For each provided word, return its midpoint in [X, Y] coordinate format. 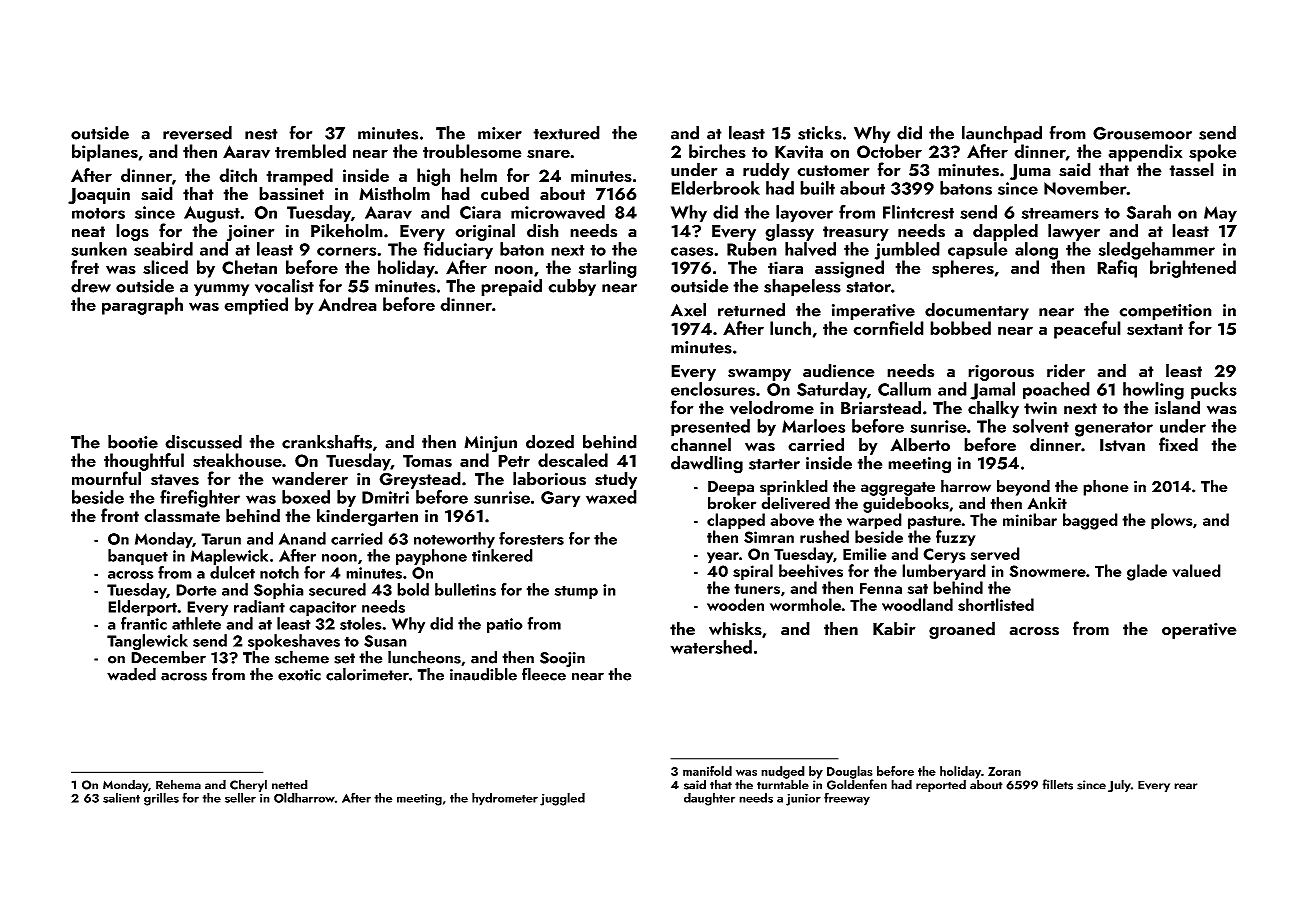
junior [803, 799]
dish [543, 230]
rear [1186, 786]
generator [1114, 429]
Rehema [178, 784]
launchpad [1002, 134]
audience [839, 370]
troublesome [472, 151]
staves [175, 480]
